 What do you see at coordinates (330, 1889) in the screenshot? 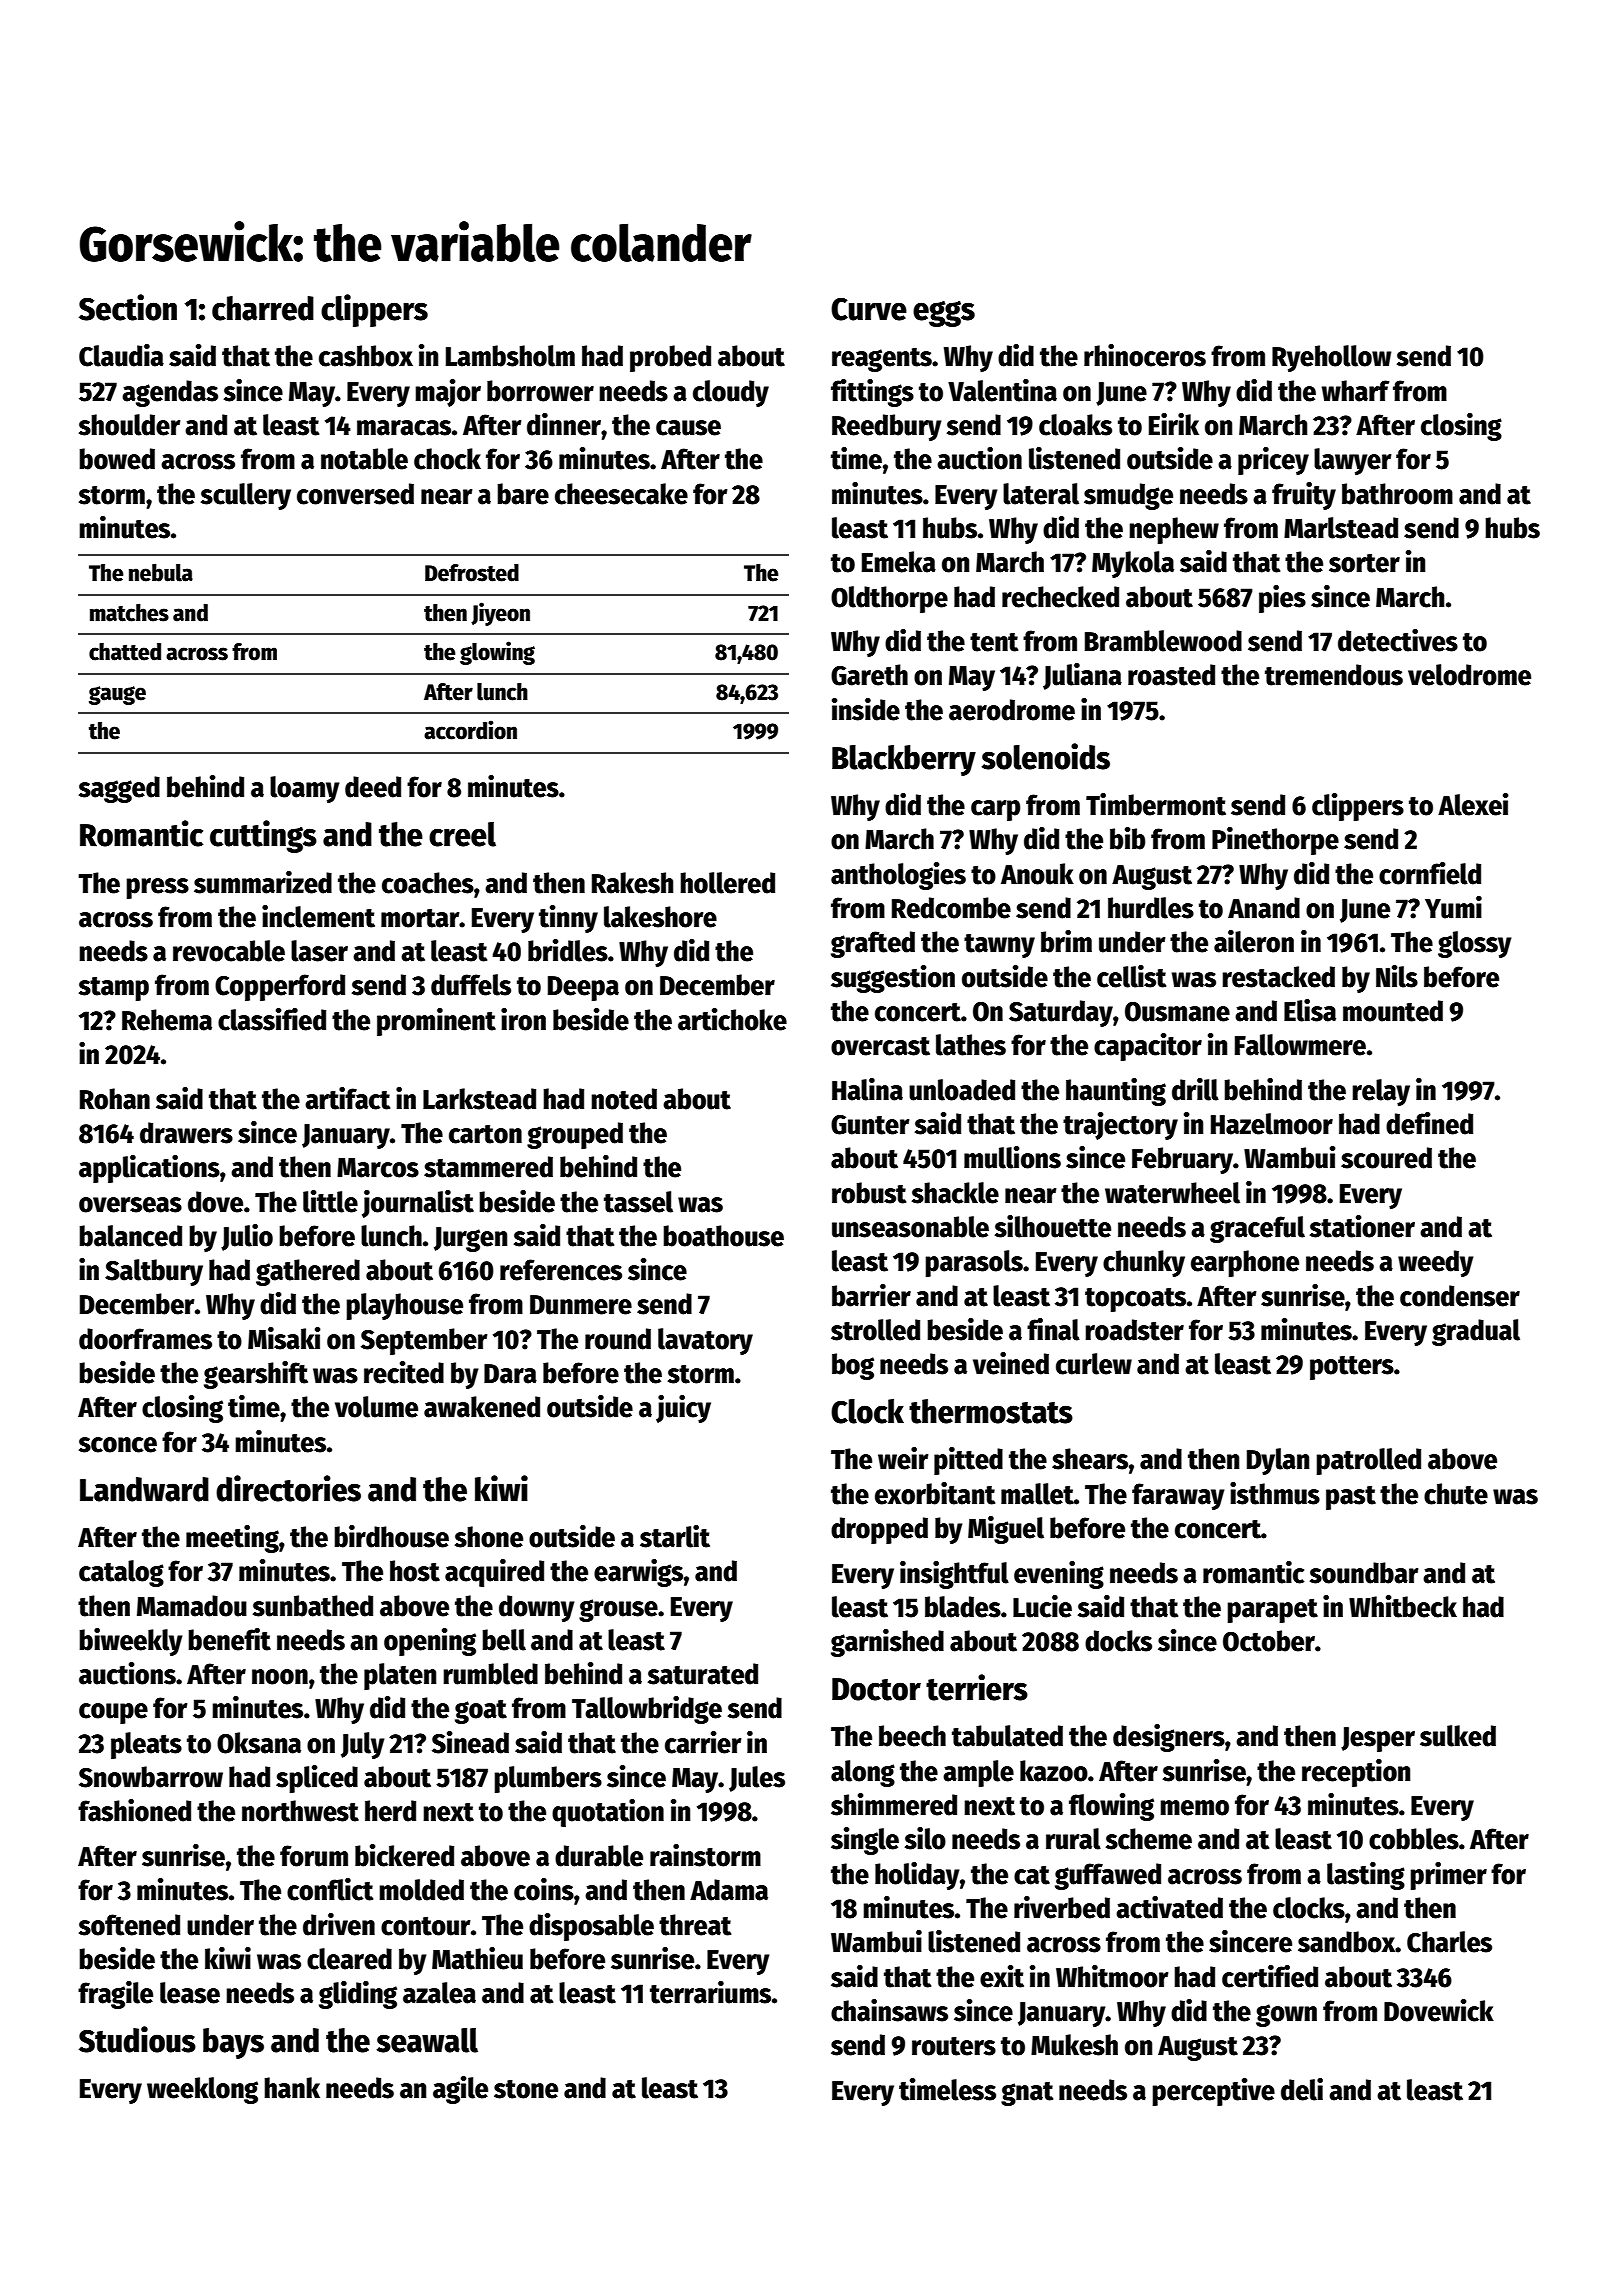
I see `conflict` at bounding box center [330, 1889].
